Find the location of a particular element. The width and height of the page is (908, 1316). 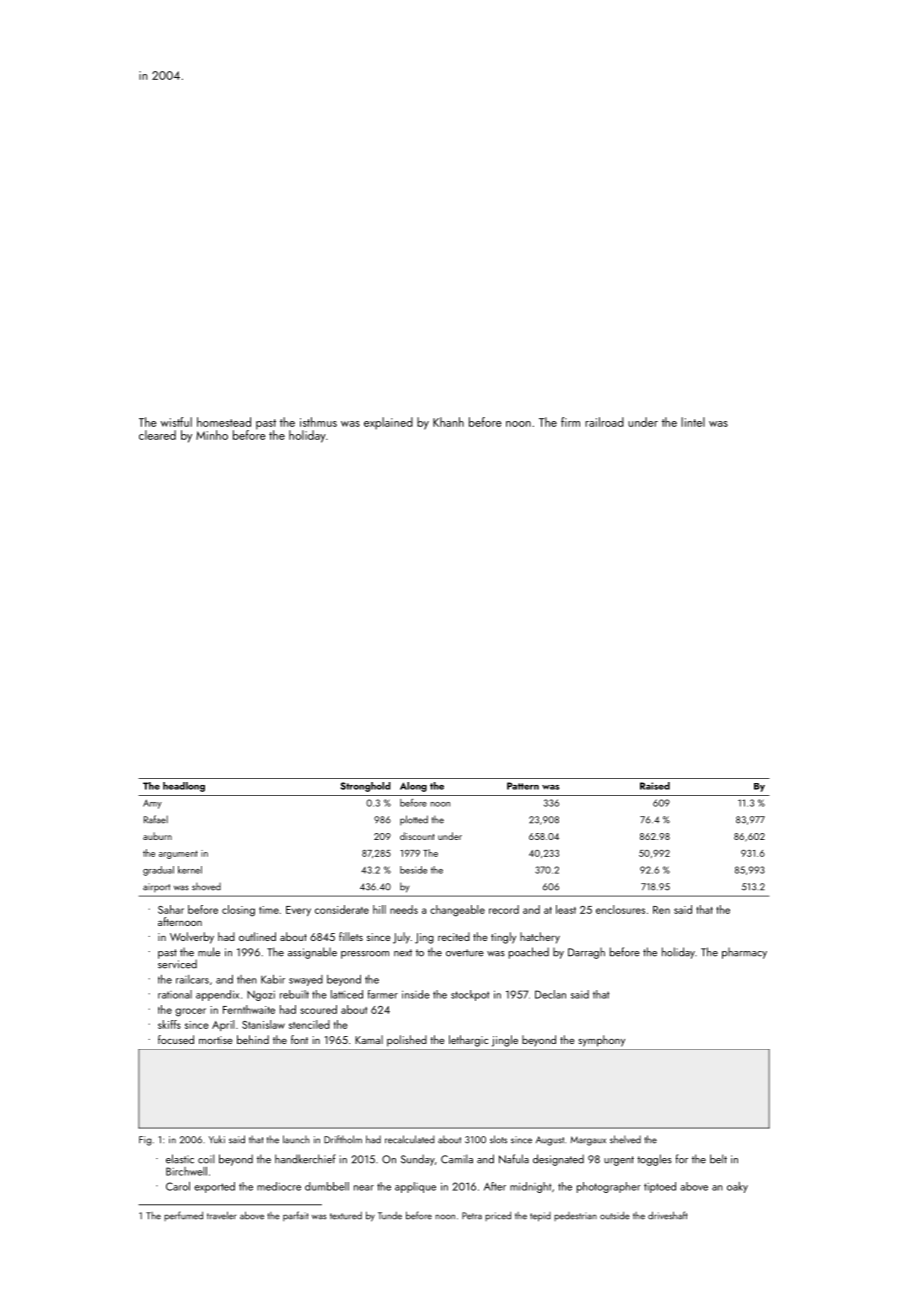

explained is located at coordinates (388, 423).
